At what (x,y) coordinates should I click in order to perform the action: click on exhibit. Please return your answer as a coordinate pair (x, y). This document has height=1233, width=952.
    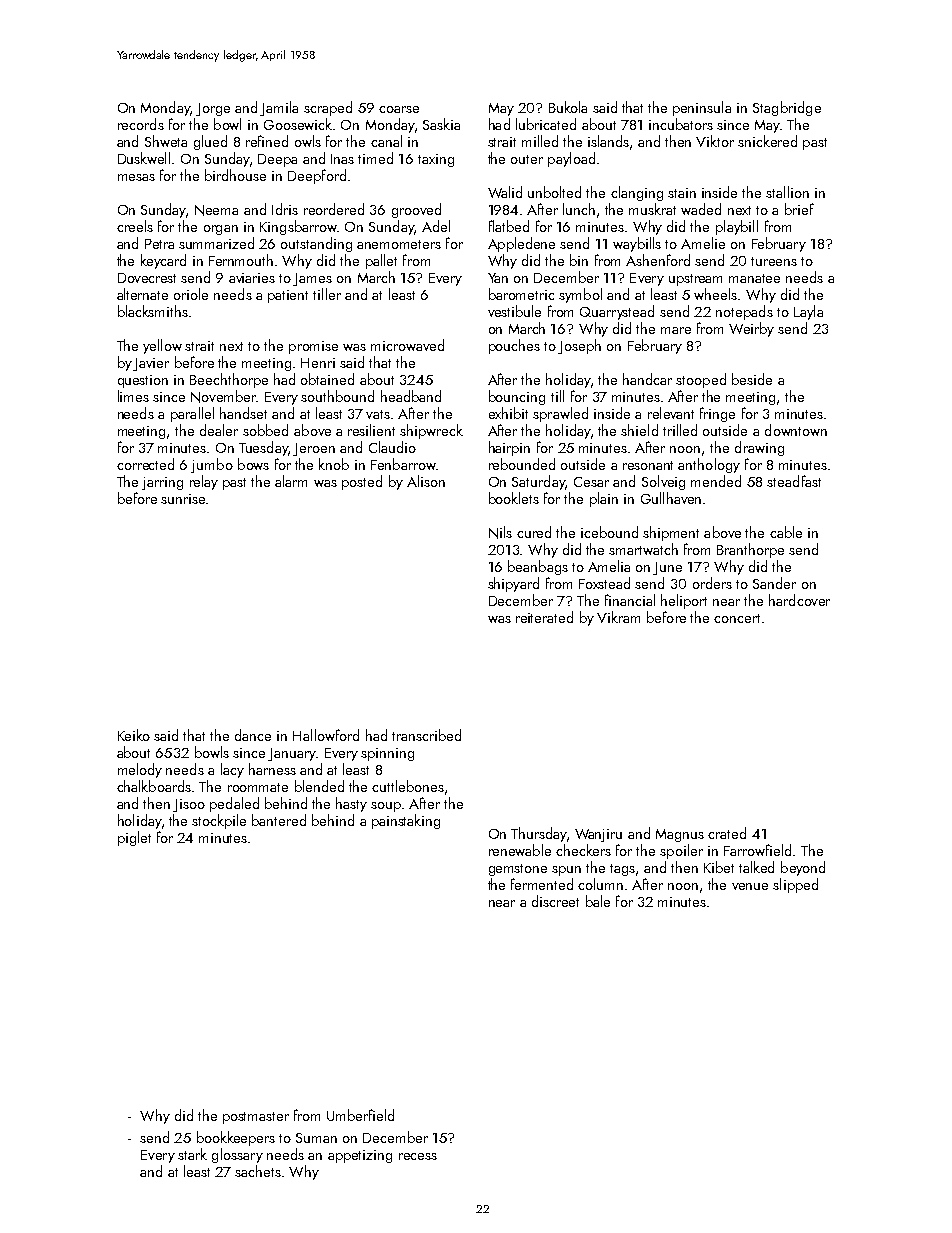
    Looking at the image, I should click on (508, 413).
